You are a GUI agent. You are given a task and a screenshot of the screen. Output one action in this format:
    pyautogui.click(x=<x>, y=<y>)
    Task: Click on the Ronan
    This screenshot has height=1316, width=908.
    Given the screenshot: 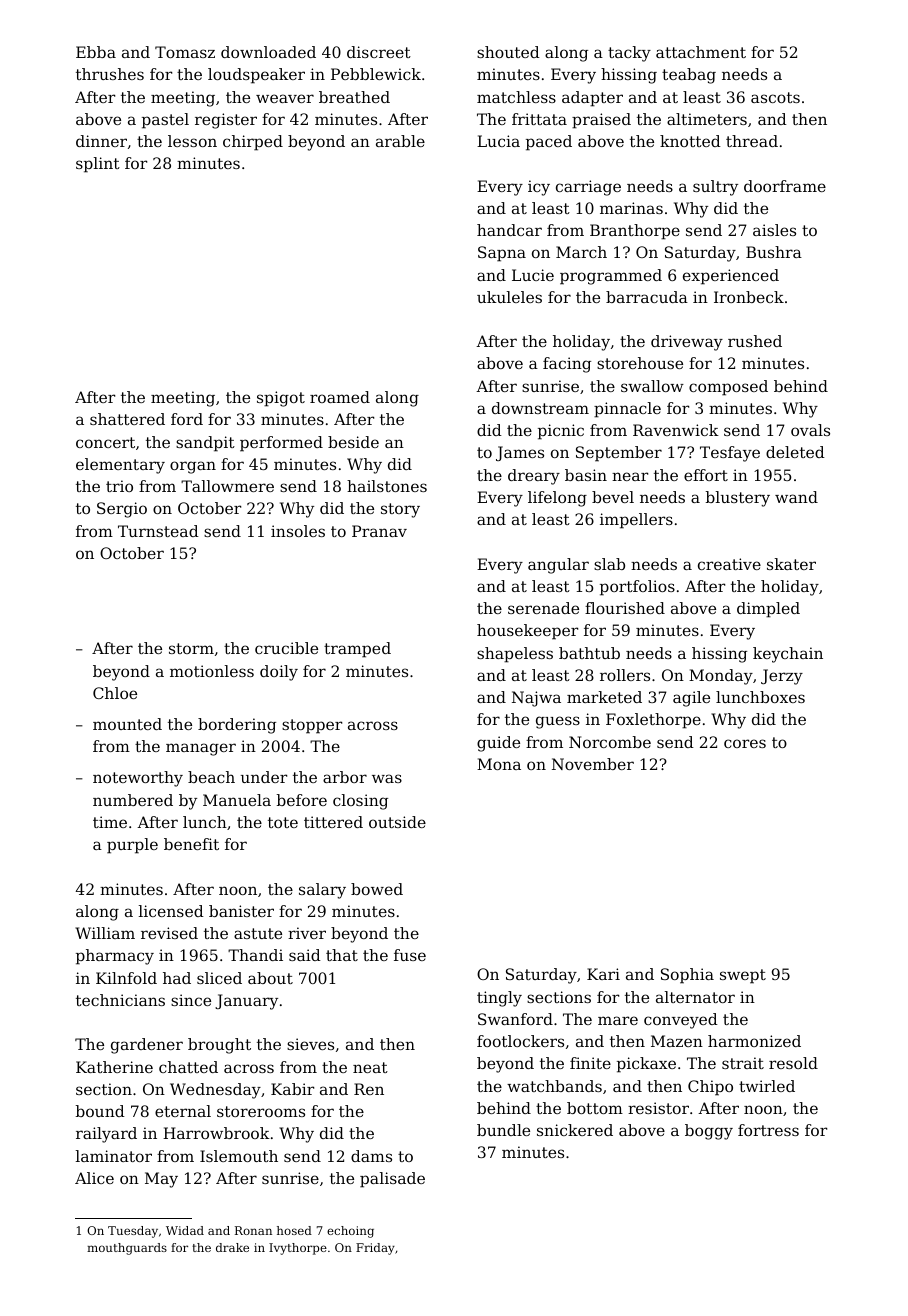 What is the action you would take?
    pyautogui.click(x=253, y=1230)
